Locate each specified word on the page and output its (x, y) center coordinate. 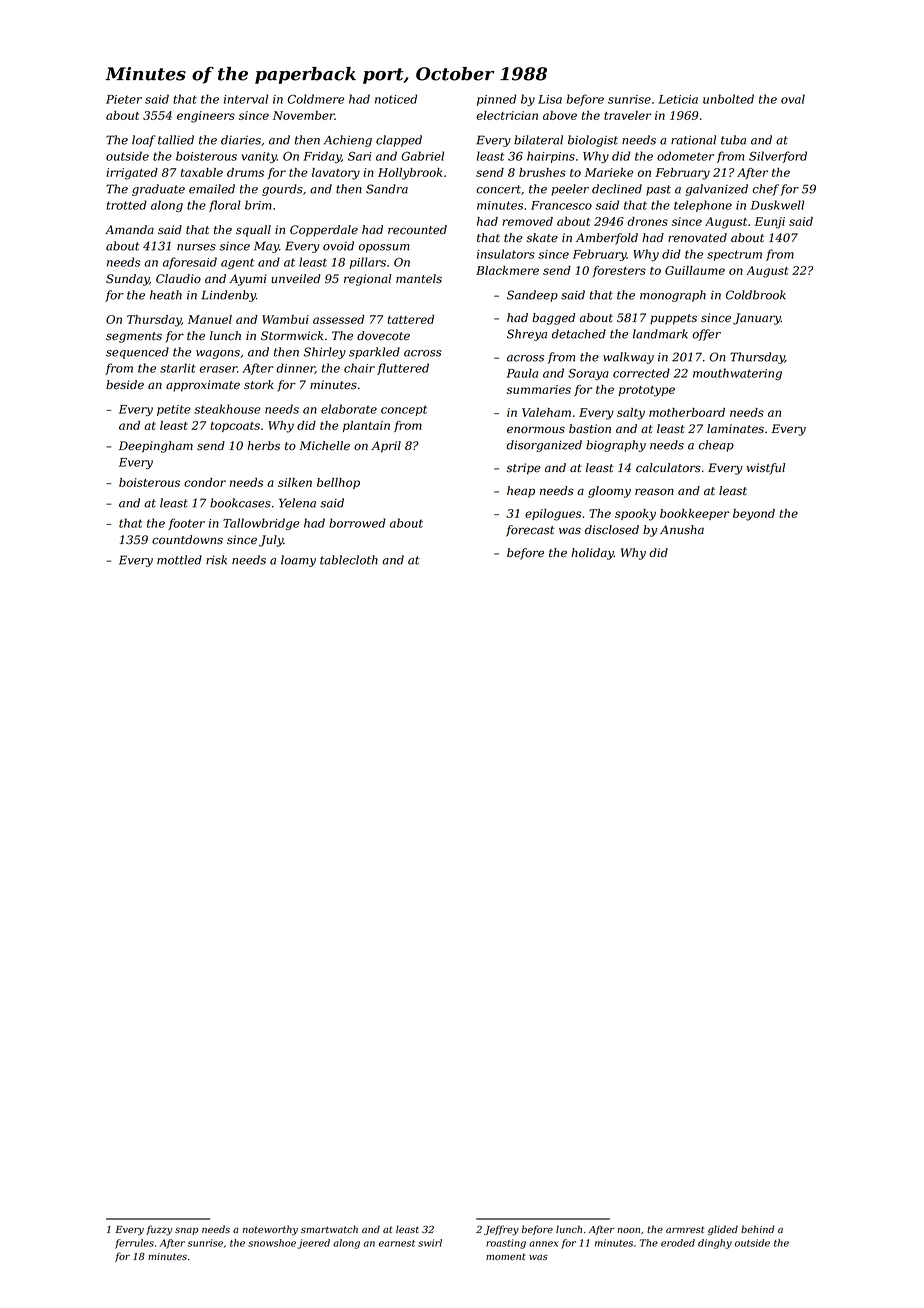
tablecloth (349, 560)
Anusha (682, 530)
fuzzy (159, 1230)
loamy (298, 561)
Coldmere (316, 99)
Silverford (778, 157)
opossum (384, 248)
